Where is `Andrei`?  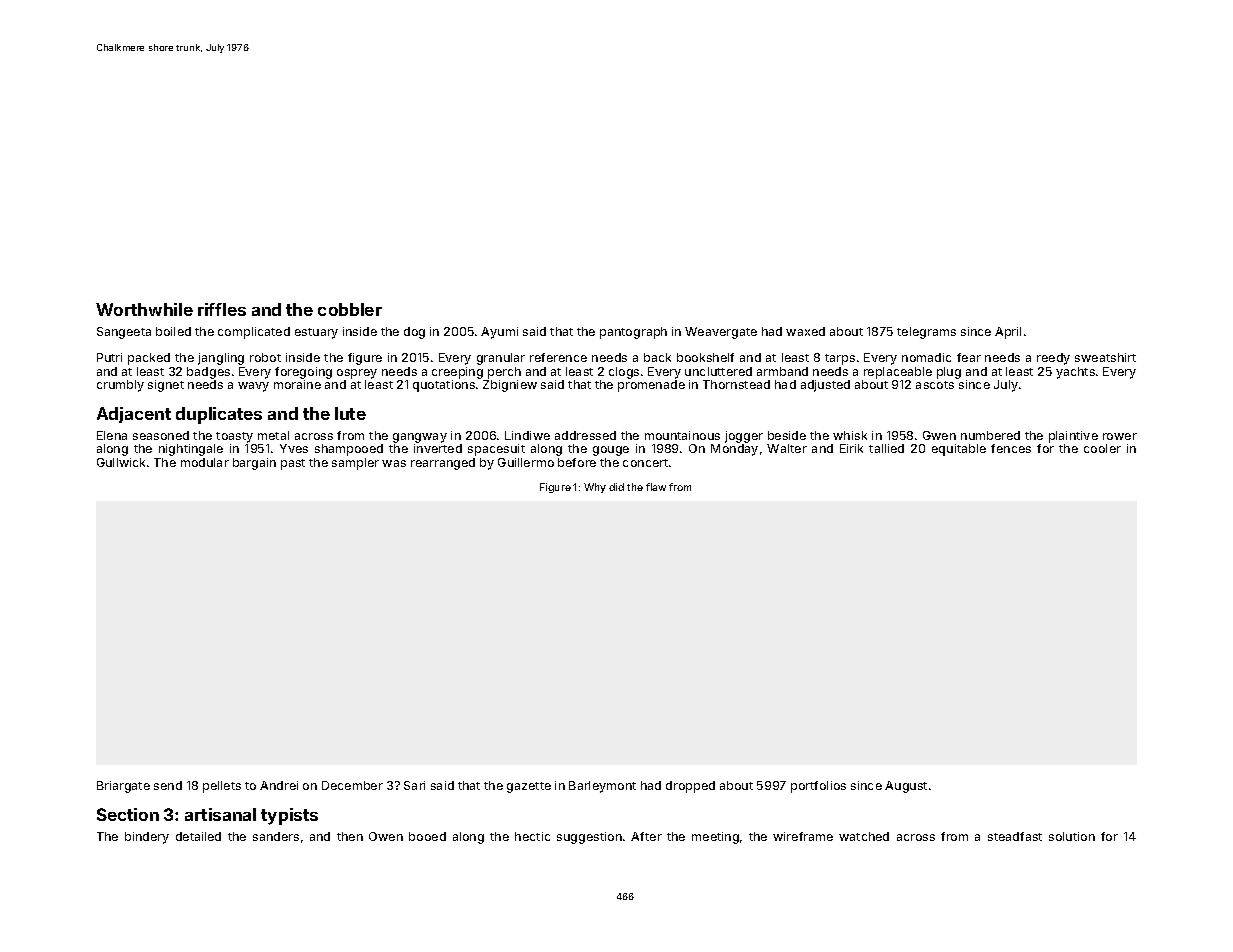
Andrei is located at coordinates (279, 785).
